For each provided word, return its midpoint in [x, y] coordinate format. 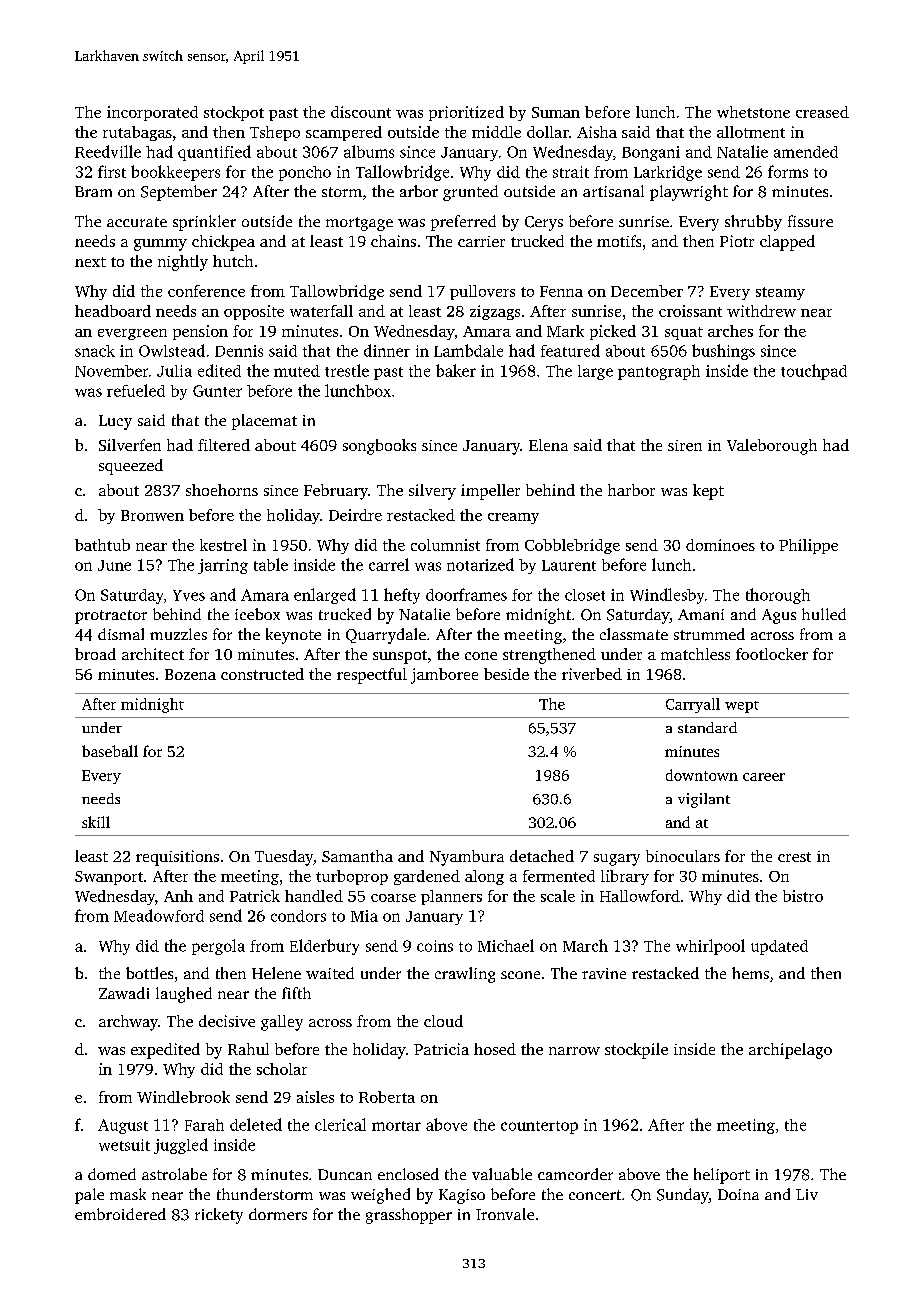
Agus [779, 616]
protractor [111, 617]
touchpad [814, 372]
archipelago [790, 1051]
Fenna [561, 291]
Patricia [441, 1049]
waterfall [321, 311]
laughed [184, 995]
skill [96, 822]
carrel [389, 564]
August [123, 1126]
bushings [723, 352]
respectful [372, 676]
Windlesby [667, 596]
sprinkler [204, 223]
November [111, 371]
